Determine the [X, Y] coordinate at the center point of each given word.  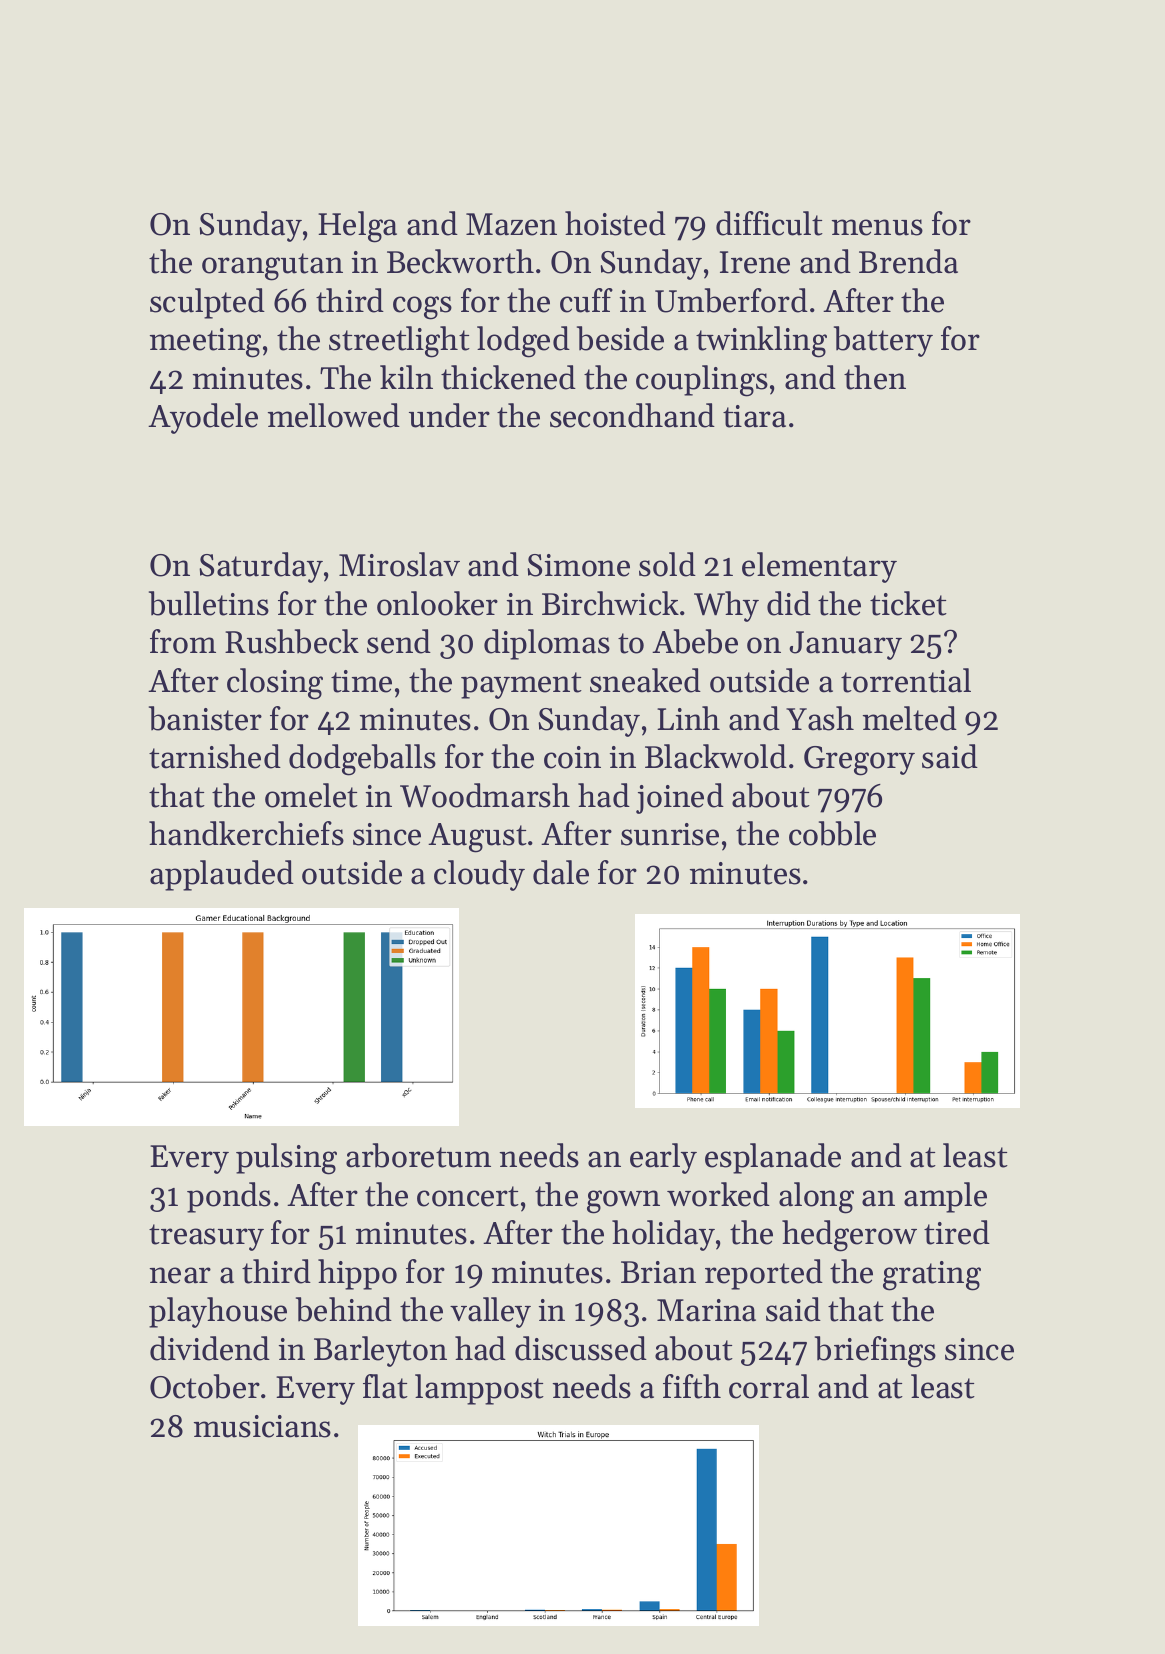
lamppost [479, 1389]
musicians [262, 1426]
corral [769, 1386]
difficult [769, 223]
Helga [357, 227]
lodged [523, 342]
